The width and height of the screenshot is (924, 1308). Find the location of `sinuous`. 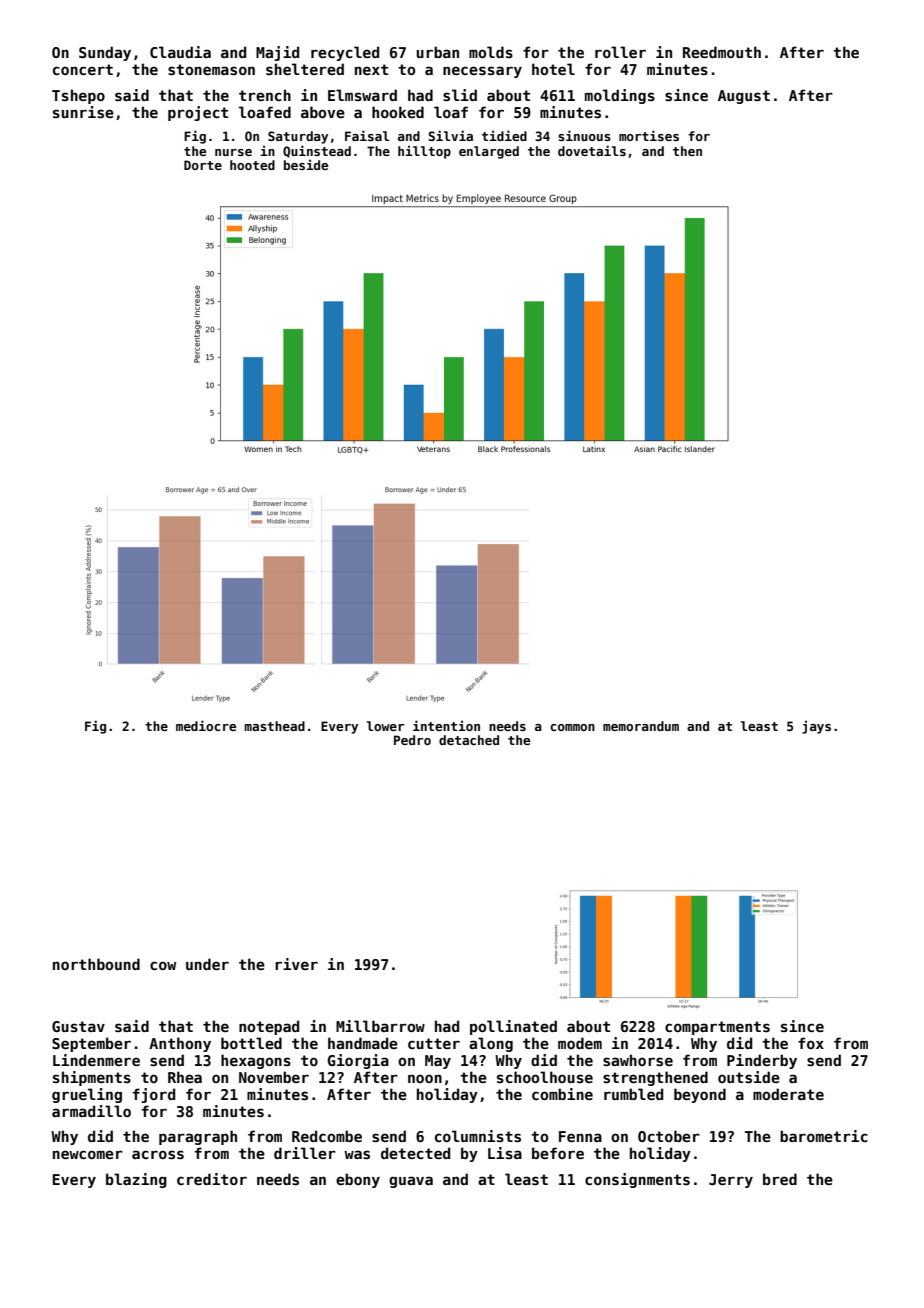

sinuous is located at coordinates (584, 135).
